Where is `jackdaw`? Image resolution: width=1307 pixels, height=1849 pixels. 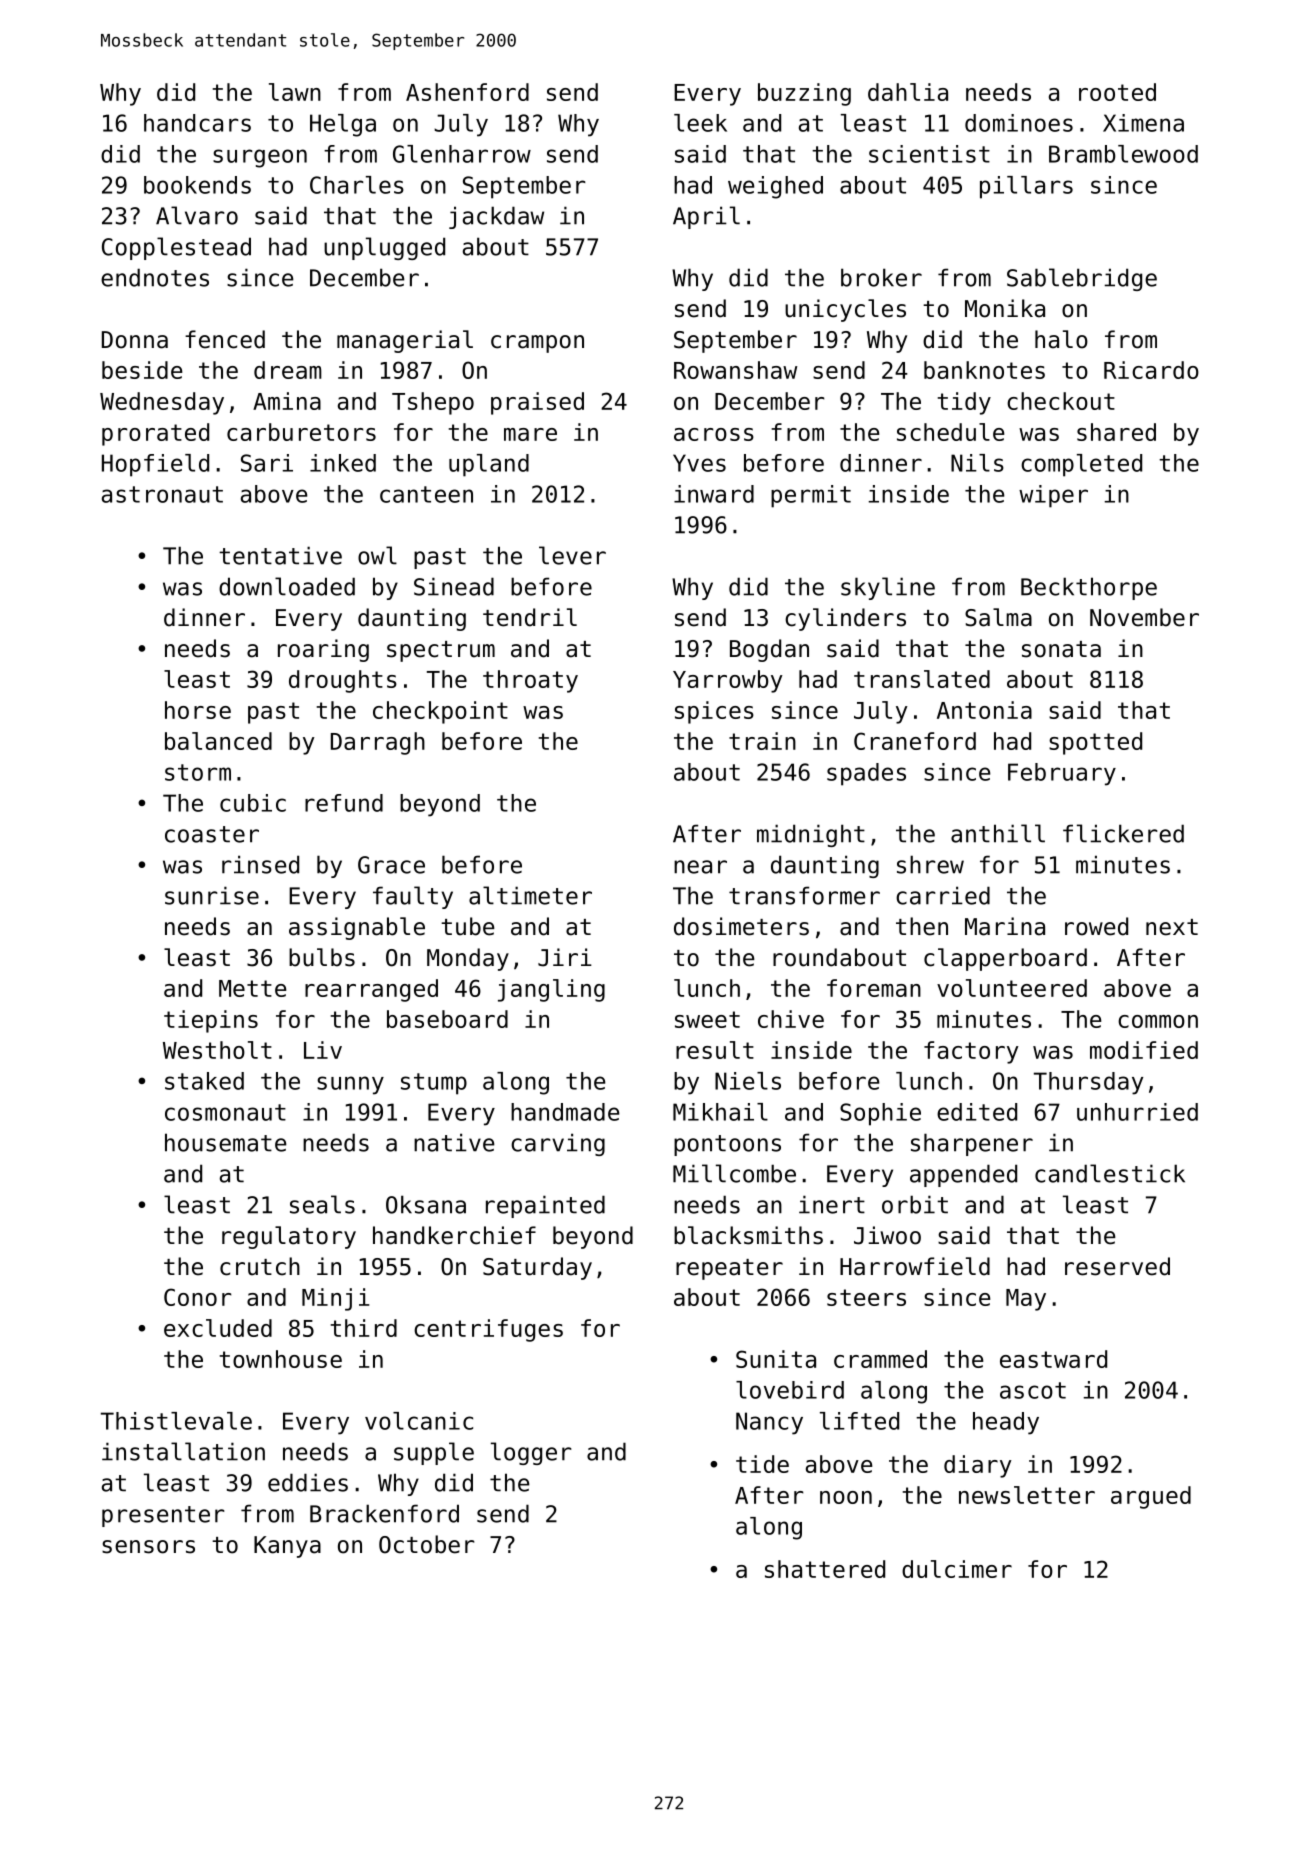 jackdaw is located at coordinates (496, 217).
